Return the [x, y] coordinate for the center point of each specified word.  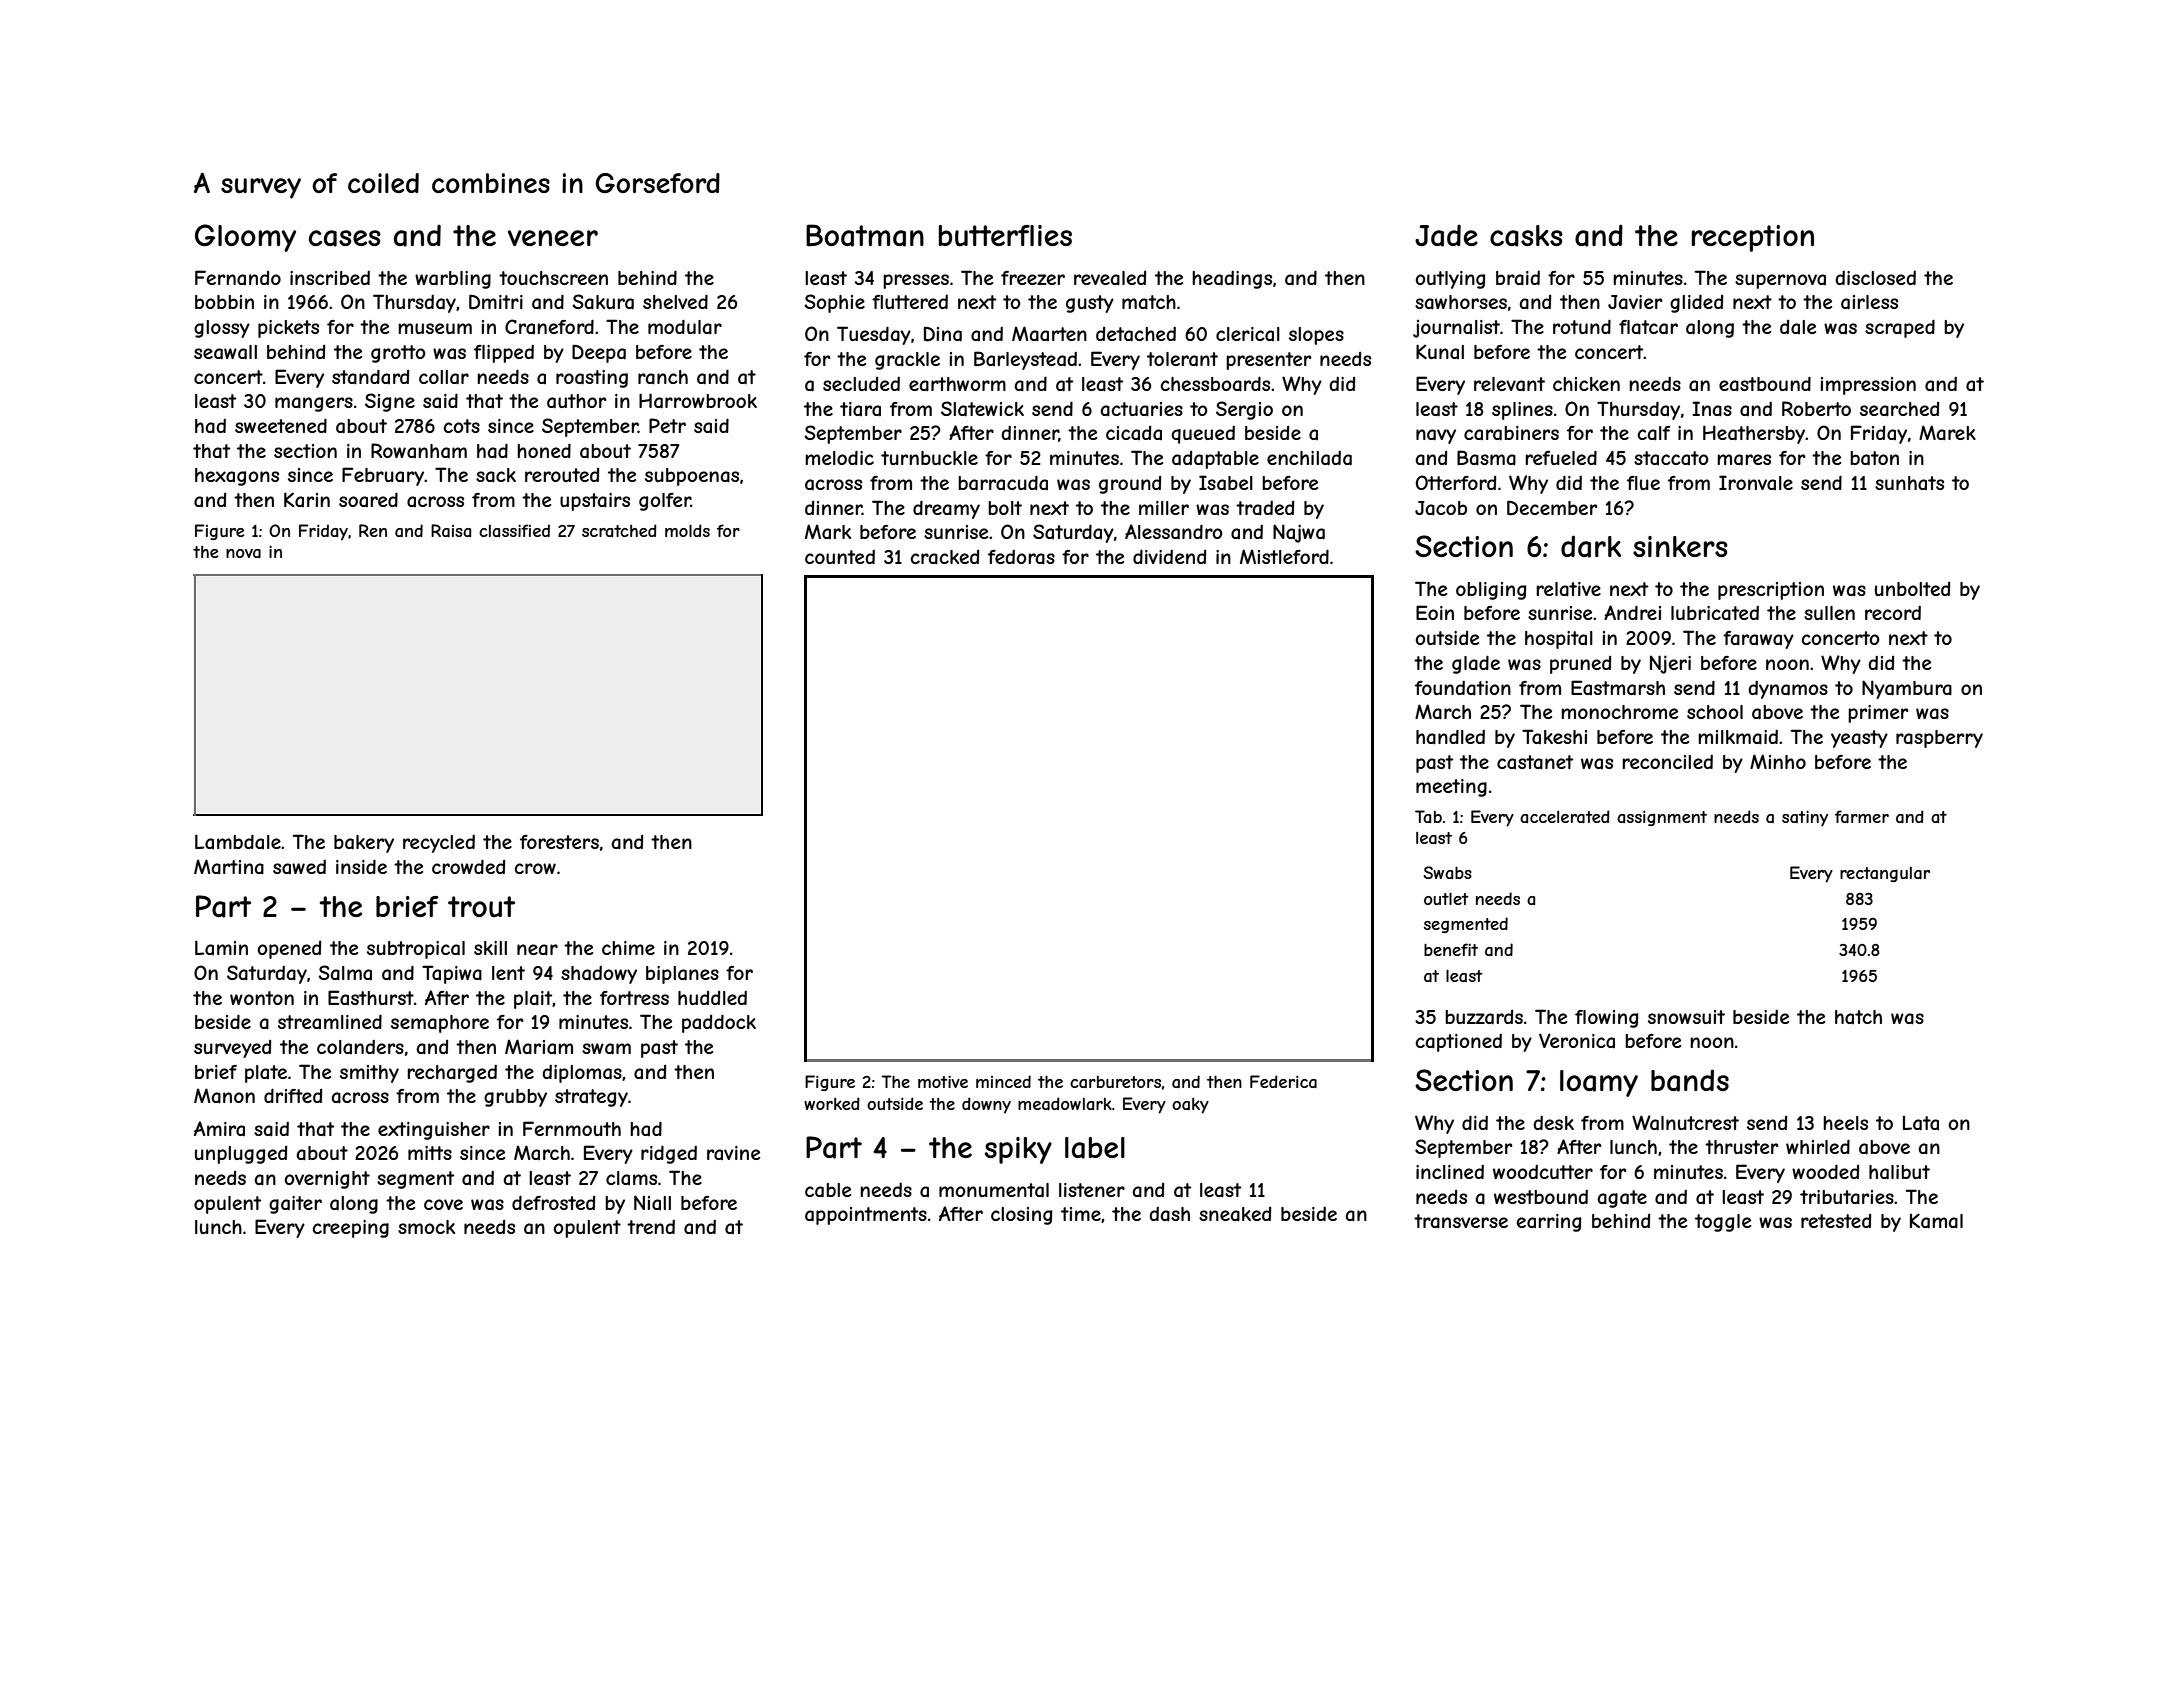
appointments [866, 1216]
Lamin [221, 947]
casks [1526, 236]
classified [514, 530]
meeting [1451, 788]
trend [651, 1227]
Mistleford [1284, 556]
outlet [1446, 898]
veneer [553, 238]
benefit [1451, 949]
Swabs [1448, 872]
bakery [364, 844]
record [1893, 613]
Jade [1446, 235]
